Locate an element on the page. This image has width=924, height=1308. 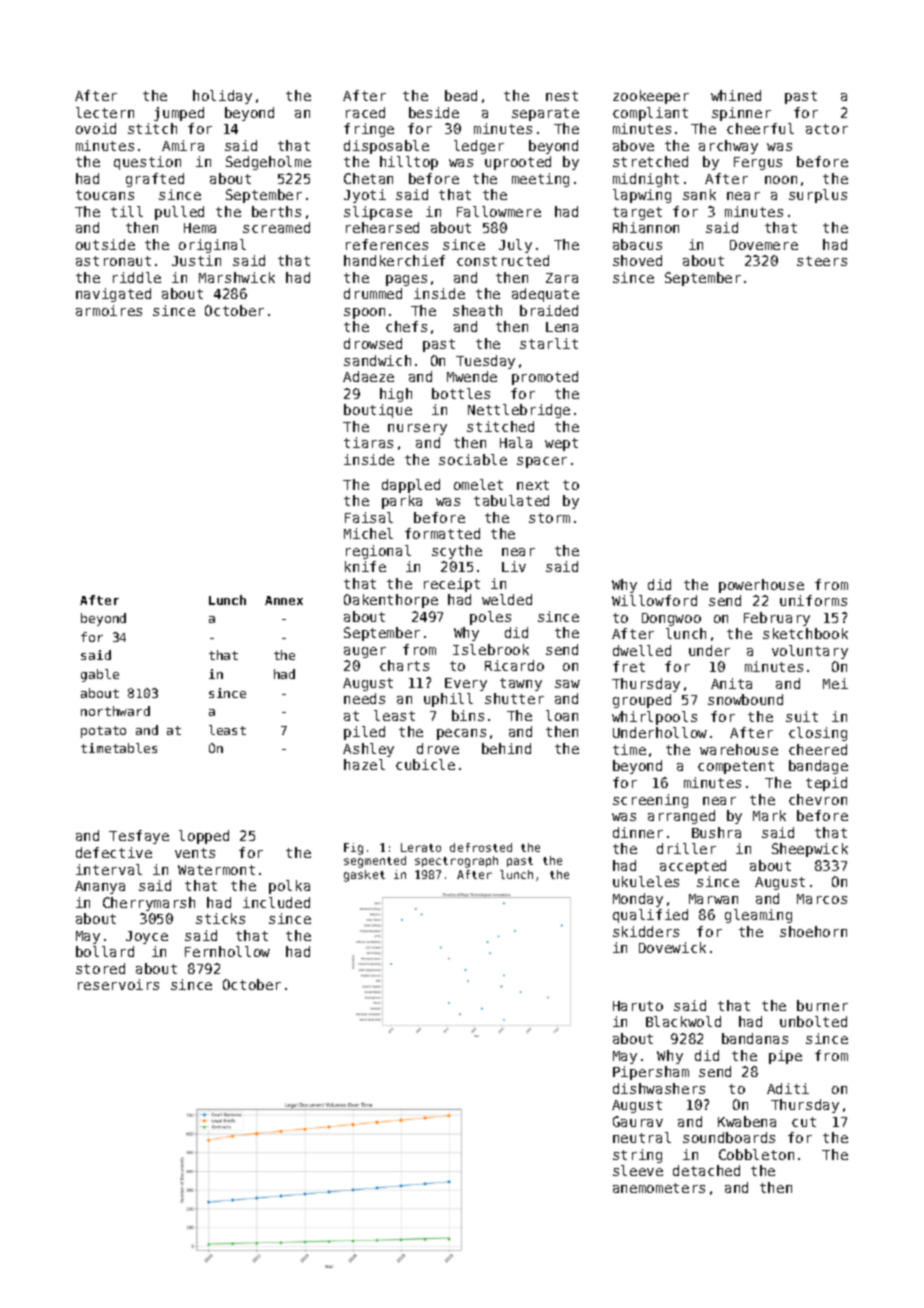
Annex is located at coordinates (284, 600).
